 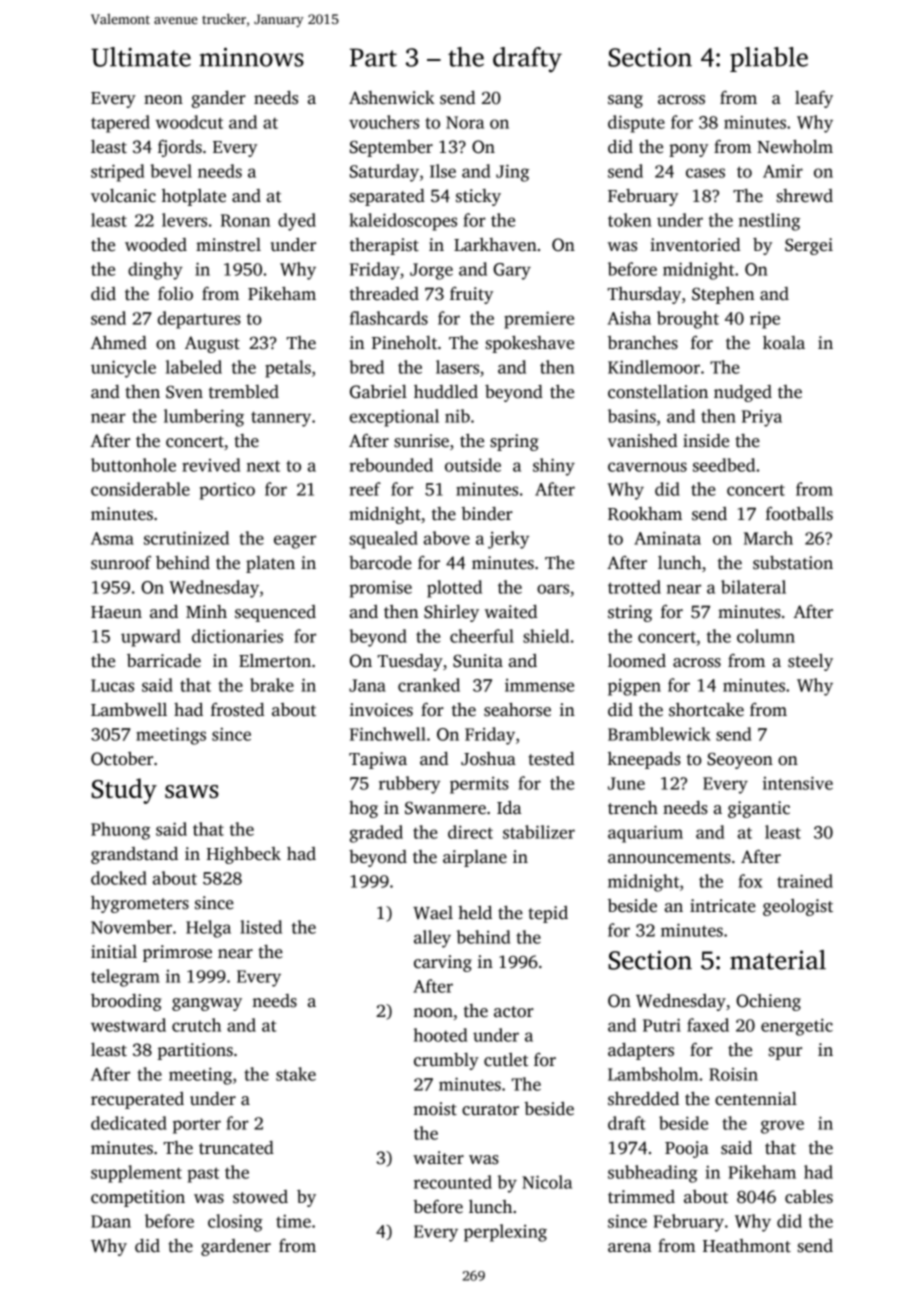 I want to click on Heathmont, so click(x=747, y=1246).
